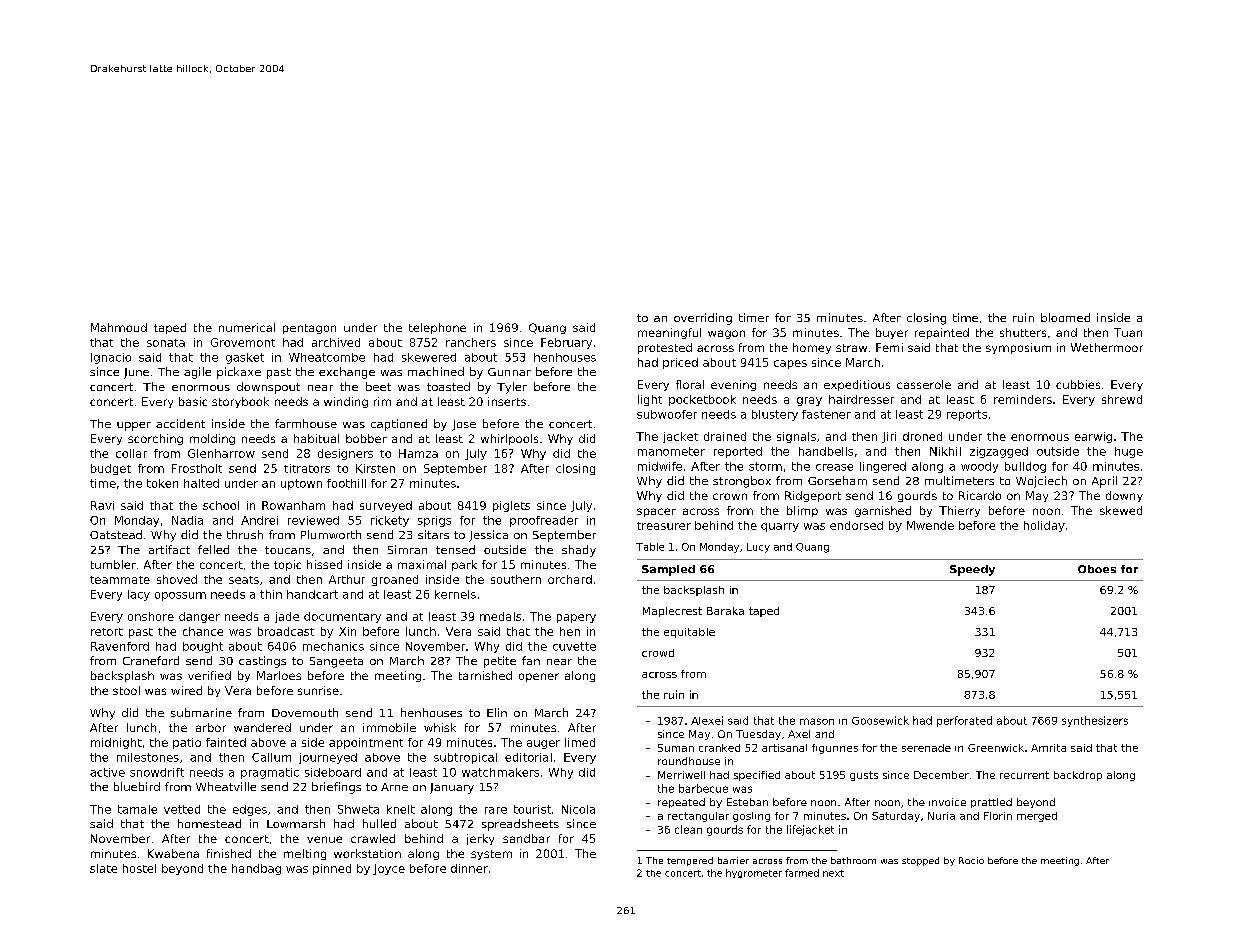 Image resolution: width=1233 pixels, height=952 pixels. I want to click on Oboes, so click(1097, 569).
